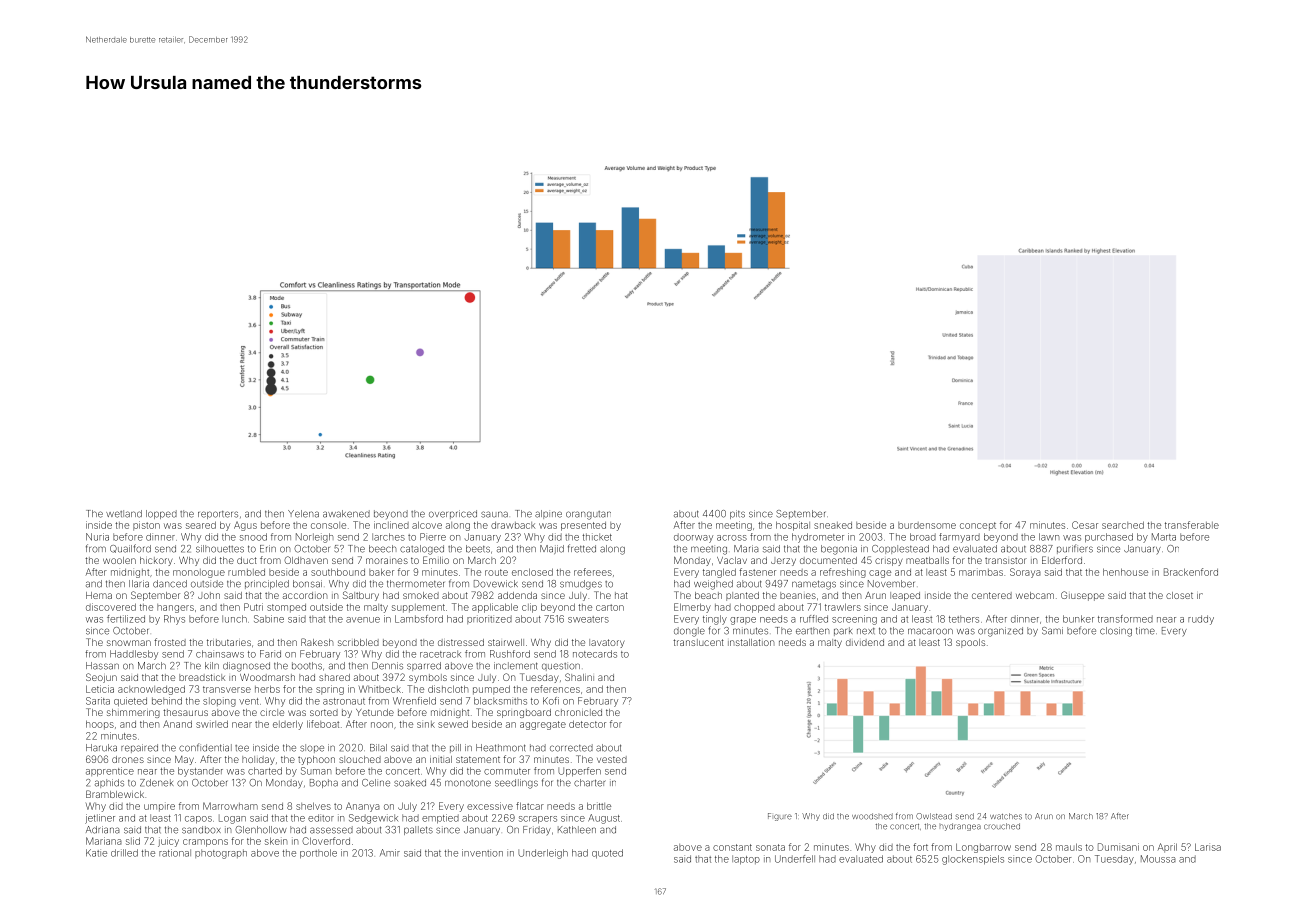  What do you see at coordinates (612, 759) in the image?
I see `vested` at bounding box center [612, 759].
